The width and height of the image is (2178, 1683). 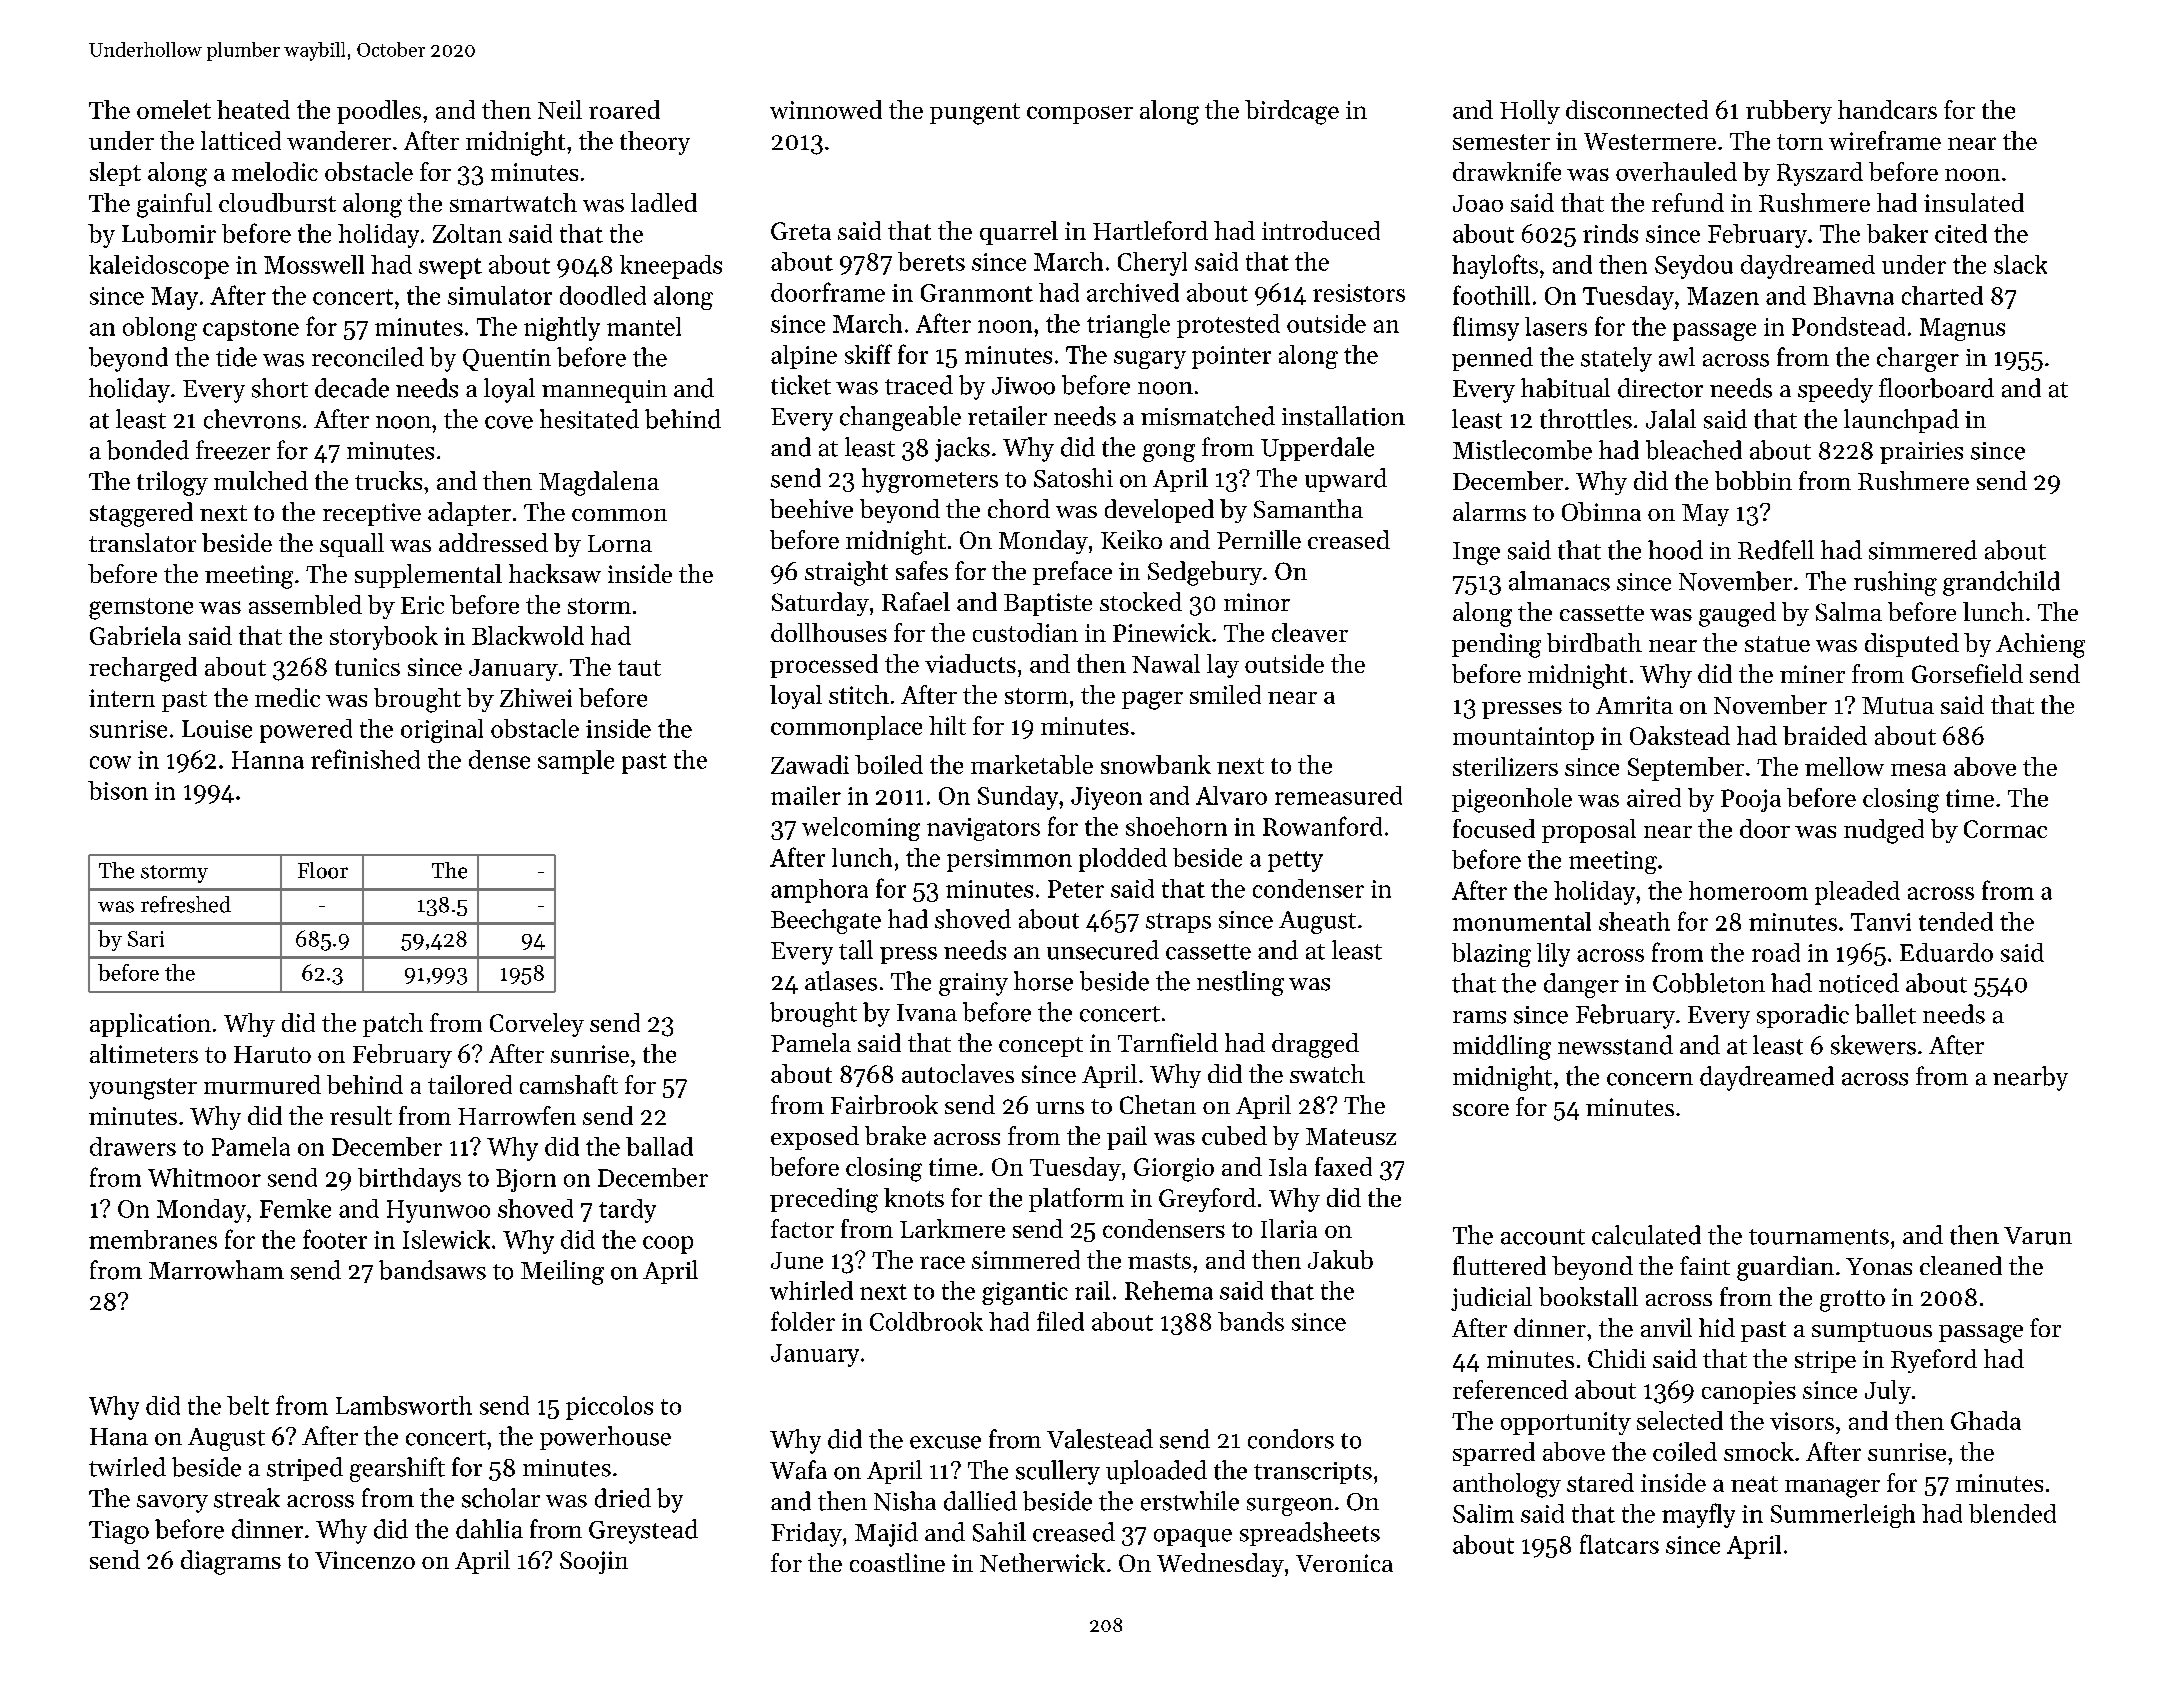 I want to click on gearshift, so click(x=397, y=1469).
